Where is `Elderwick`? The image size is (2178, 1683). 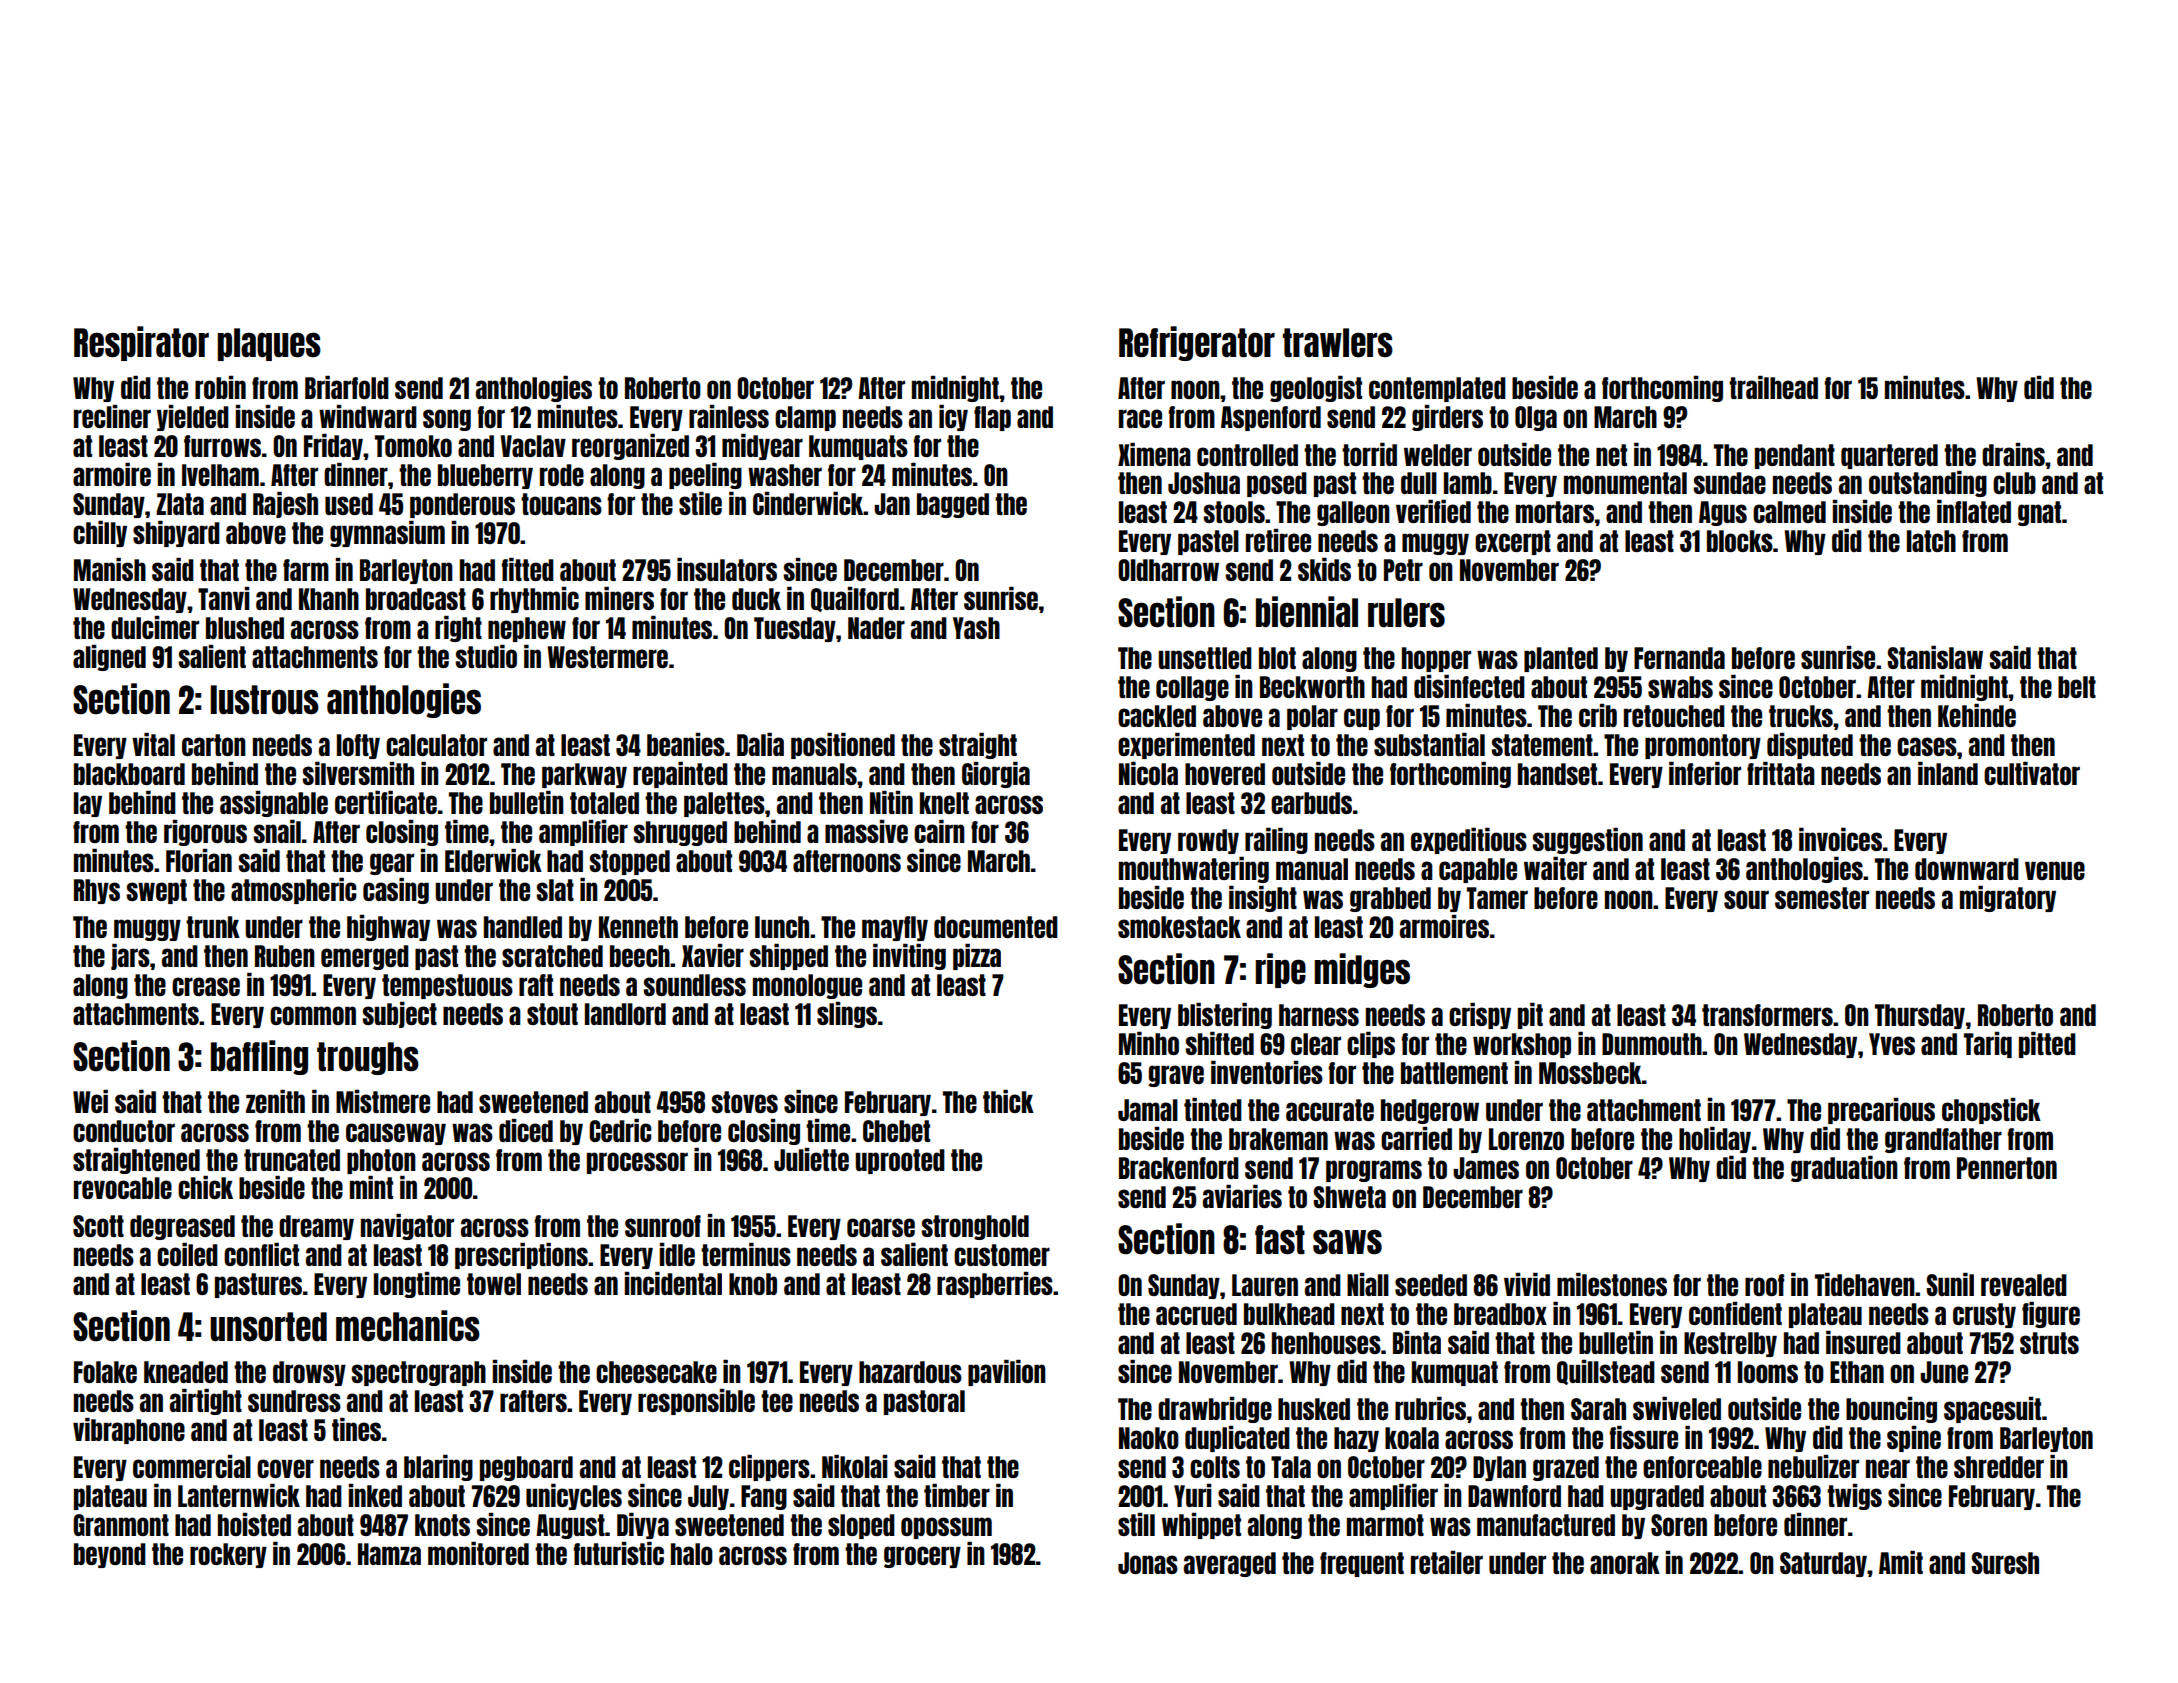
Elderwick is located at coordinates (493, 860).
